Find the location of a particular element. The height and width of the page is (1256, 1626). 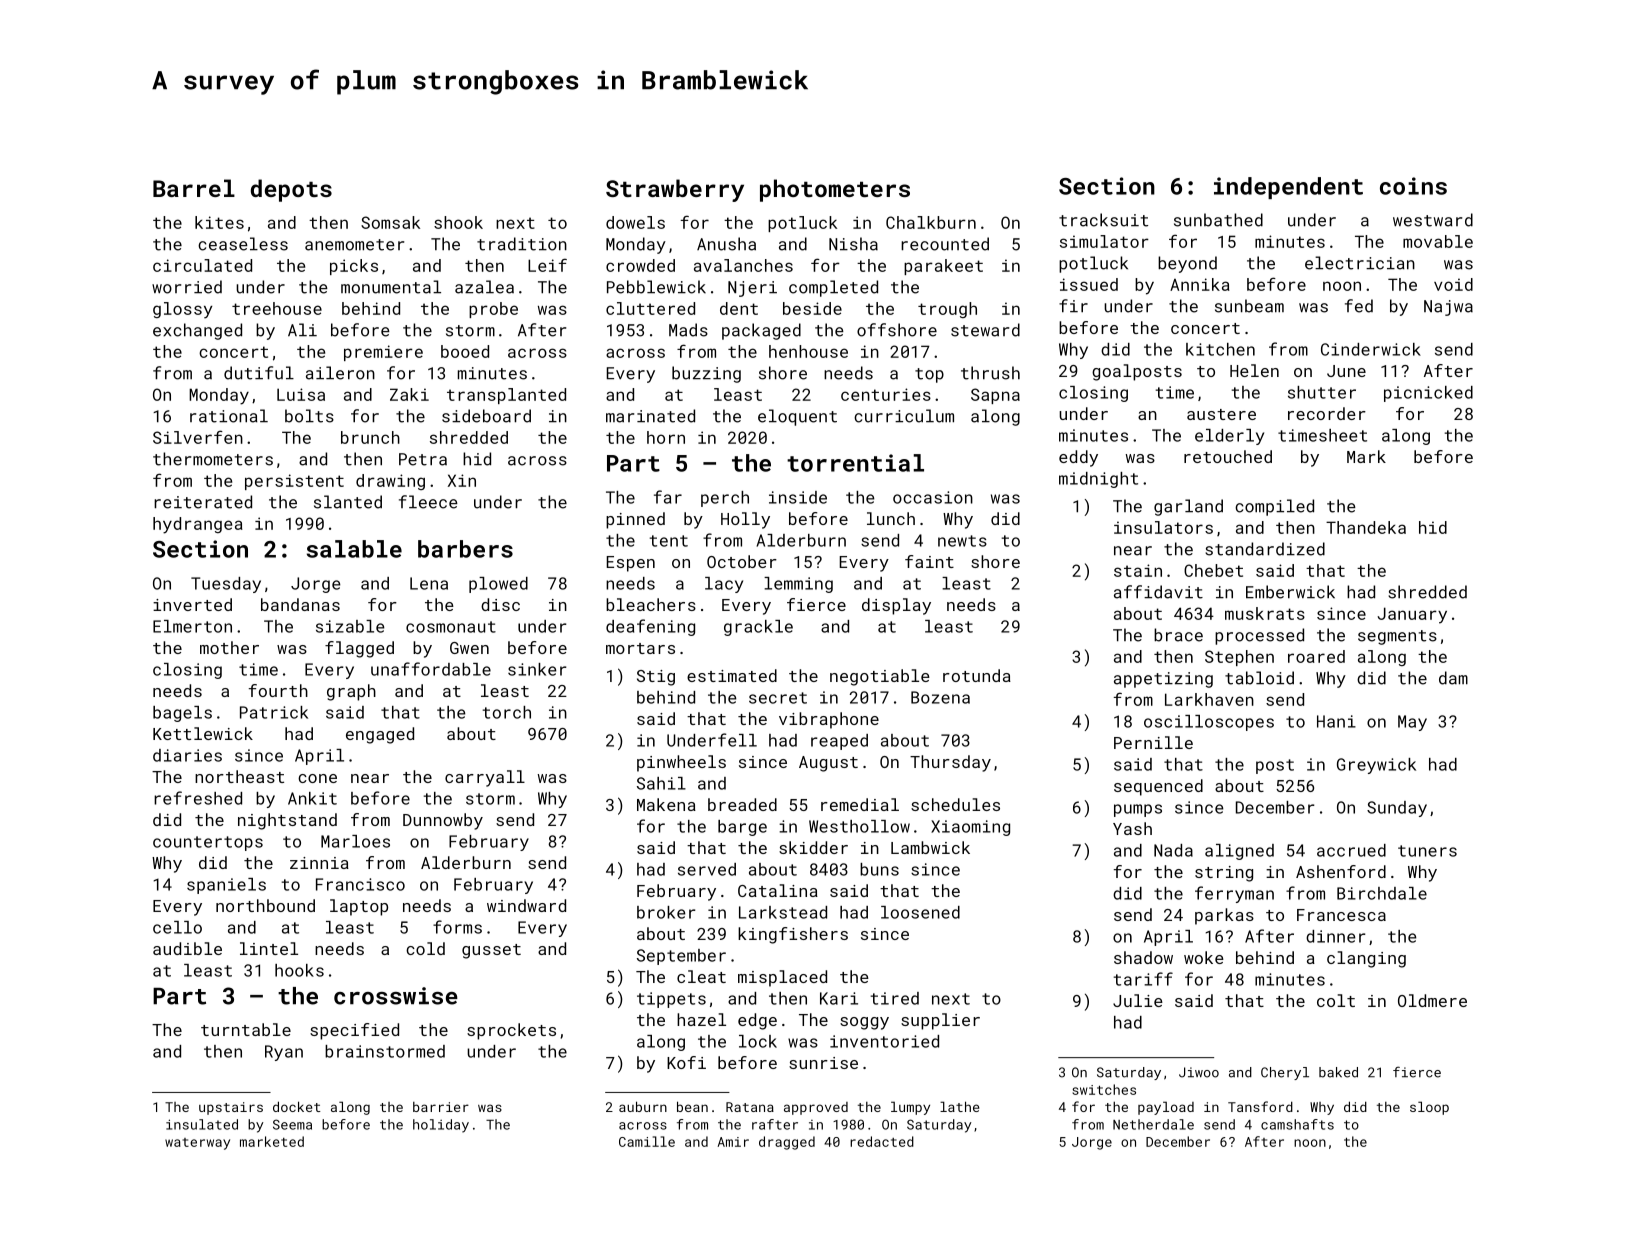

anemometer is located at coordinates (354, 245).
